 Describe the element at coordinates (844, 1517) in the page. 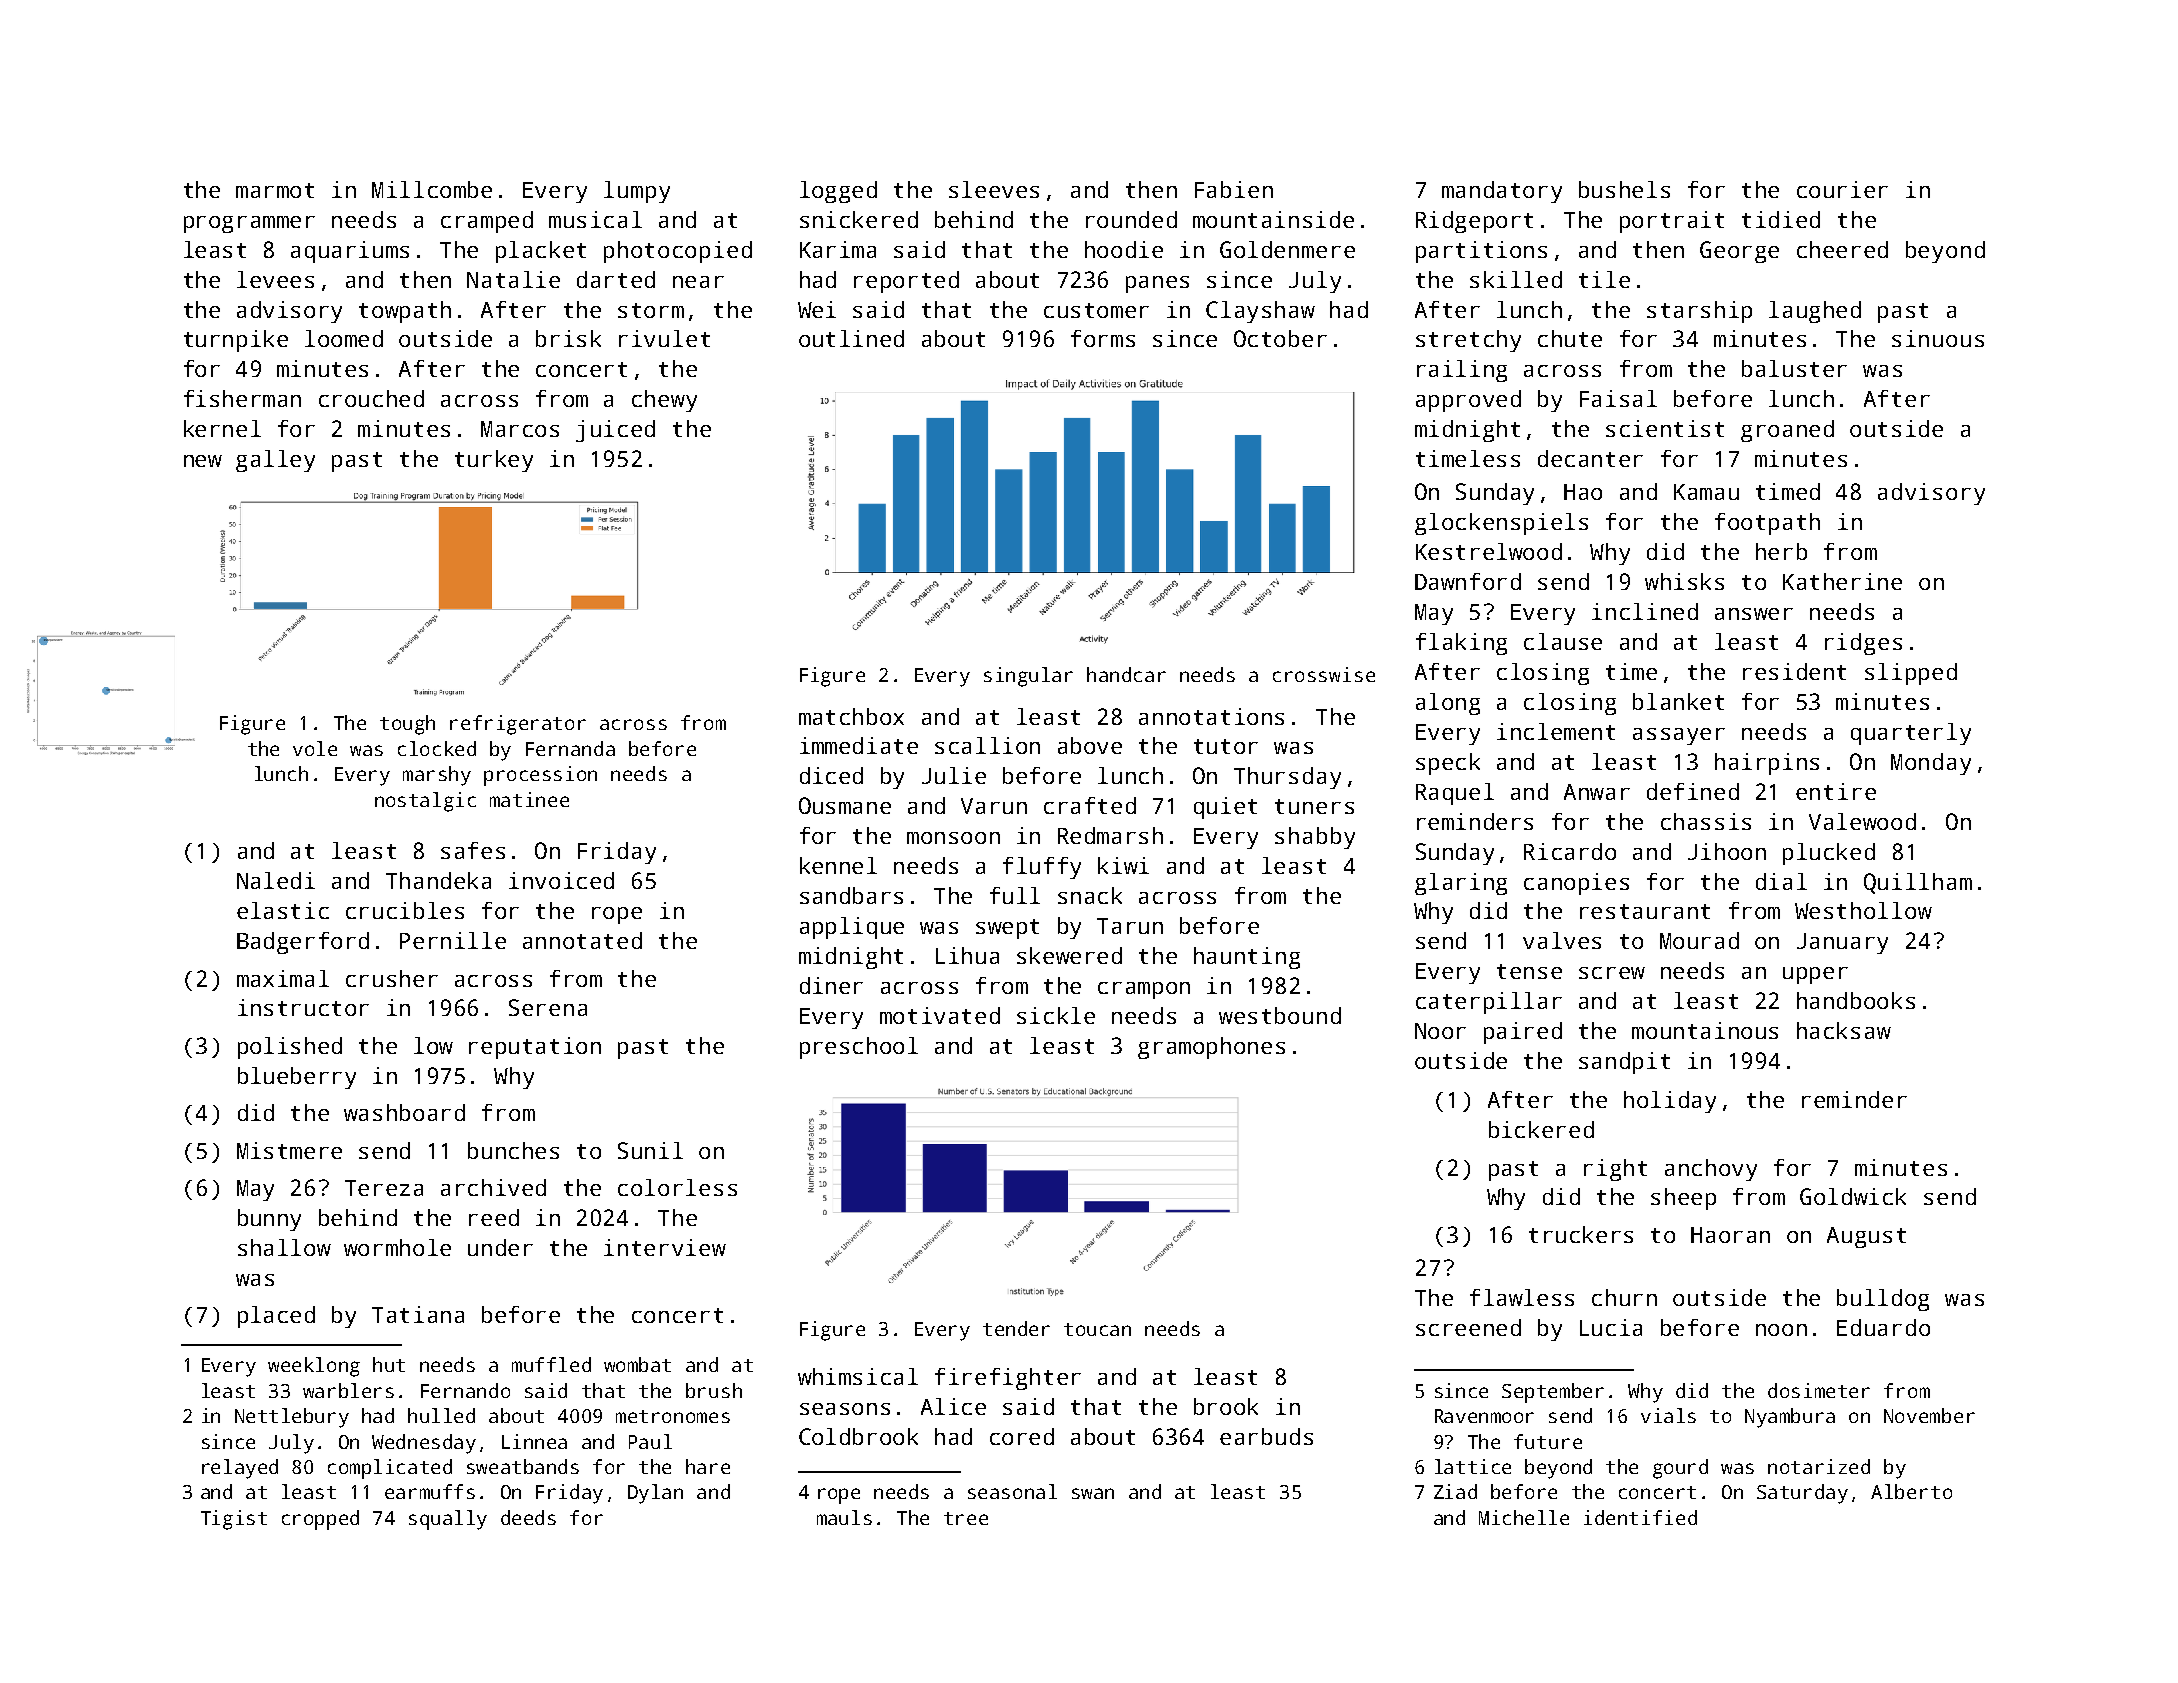

I see `mauls` at that location.
